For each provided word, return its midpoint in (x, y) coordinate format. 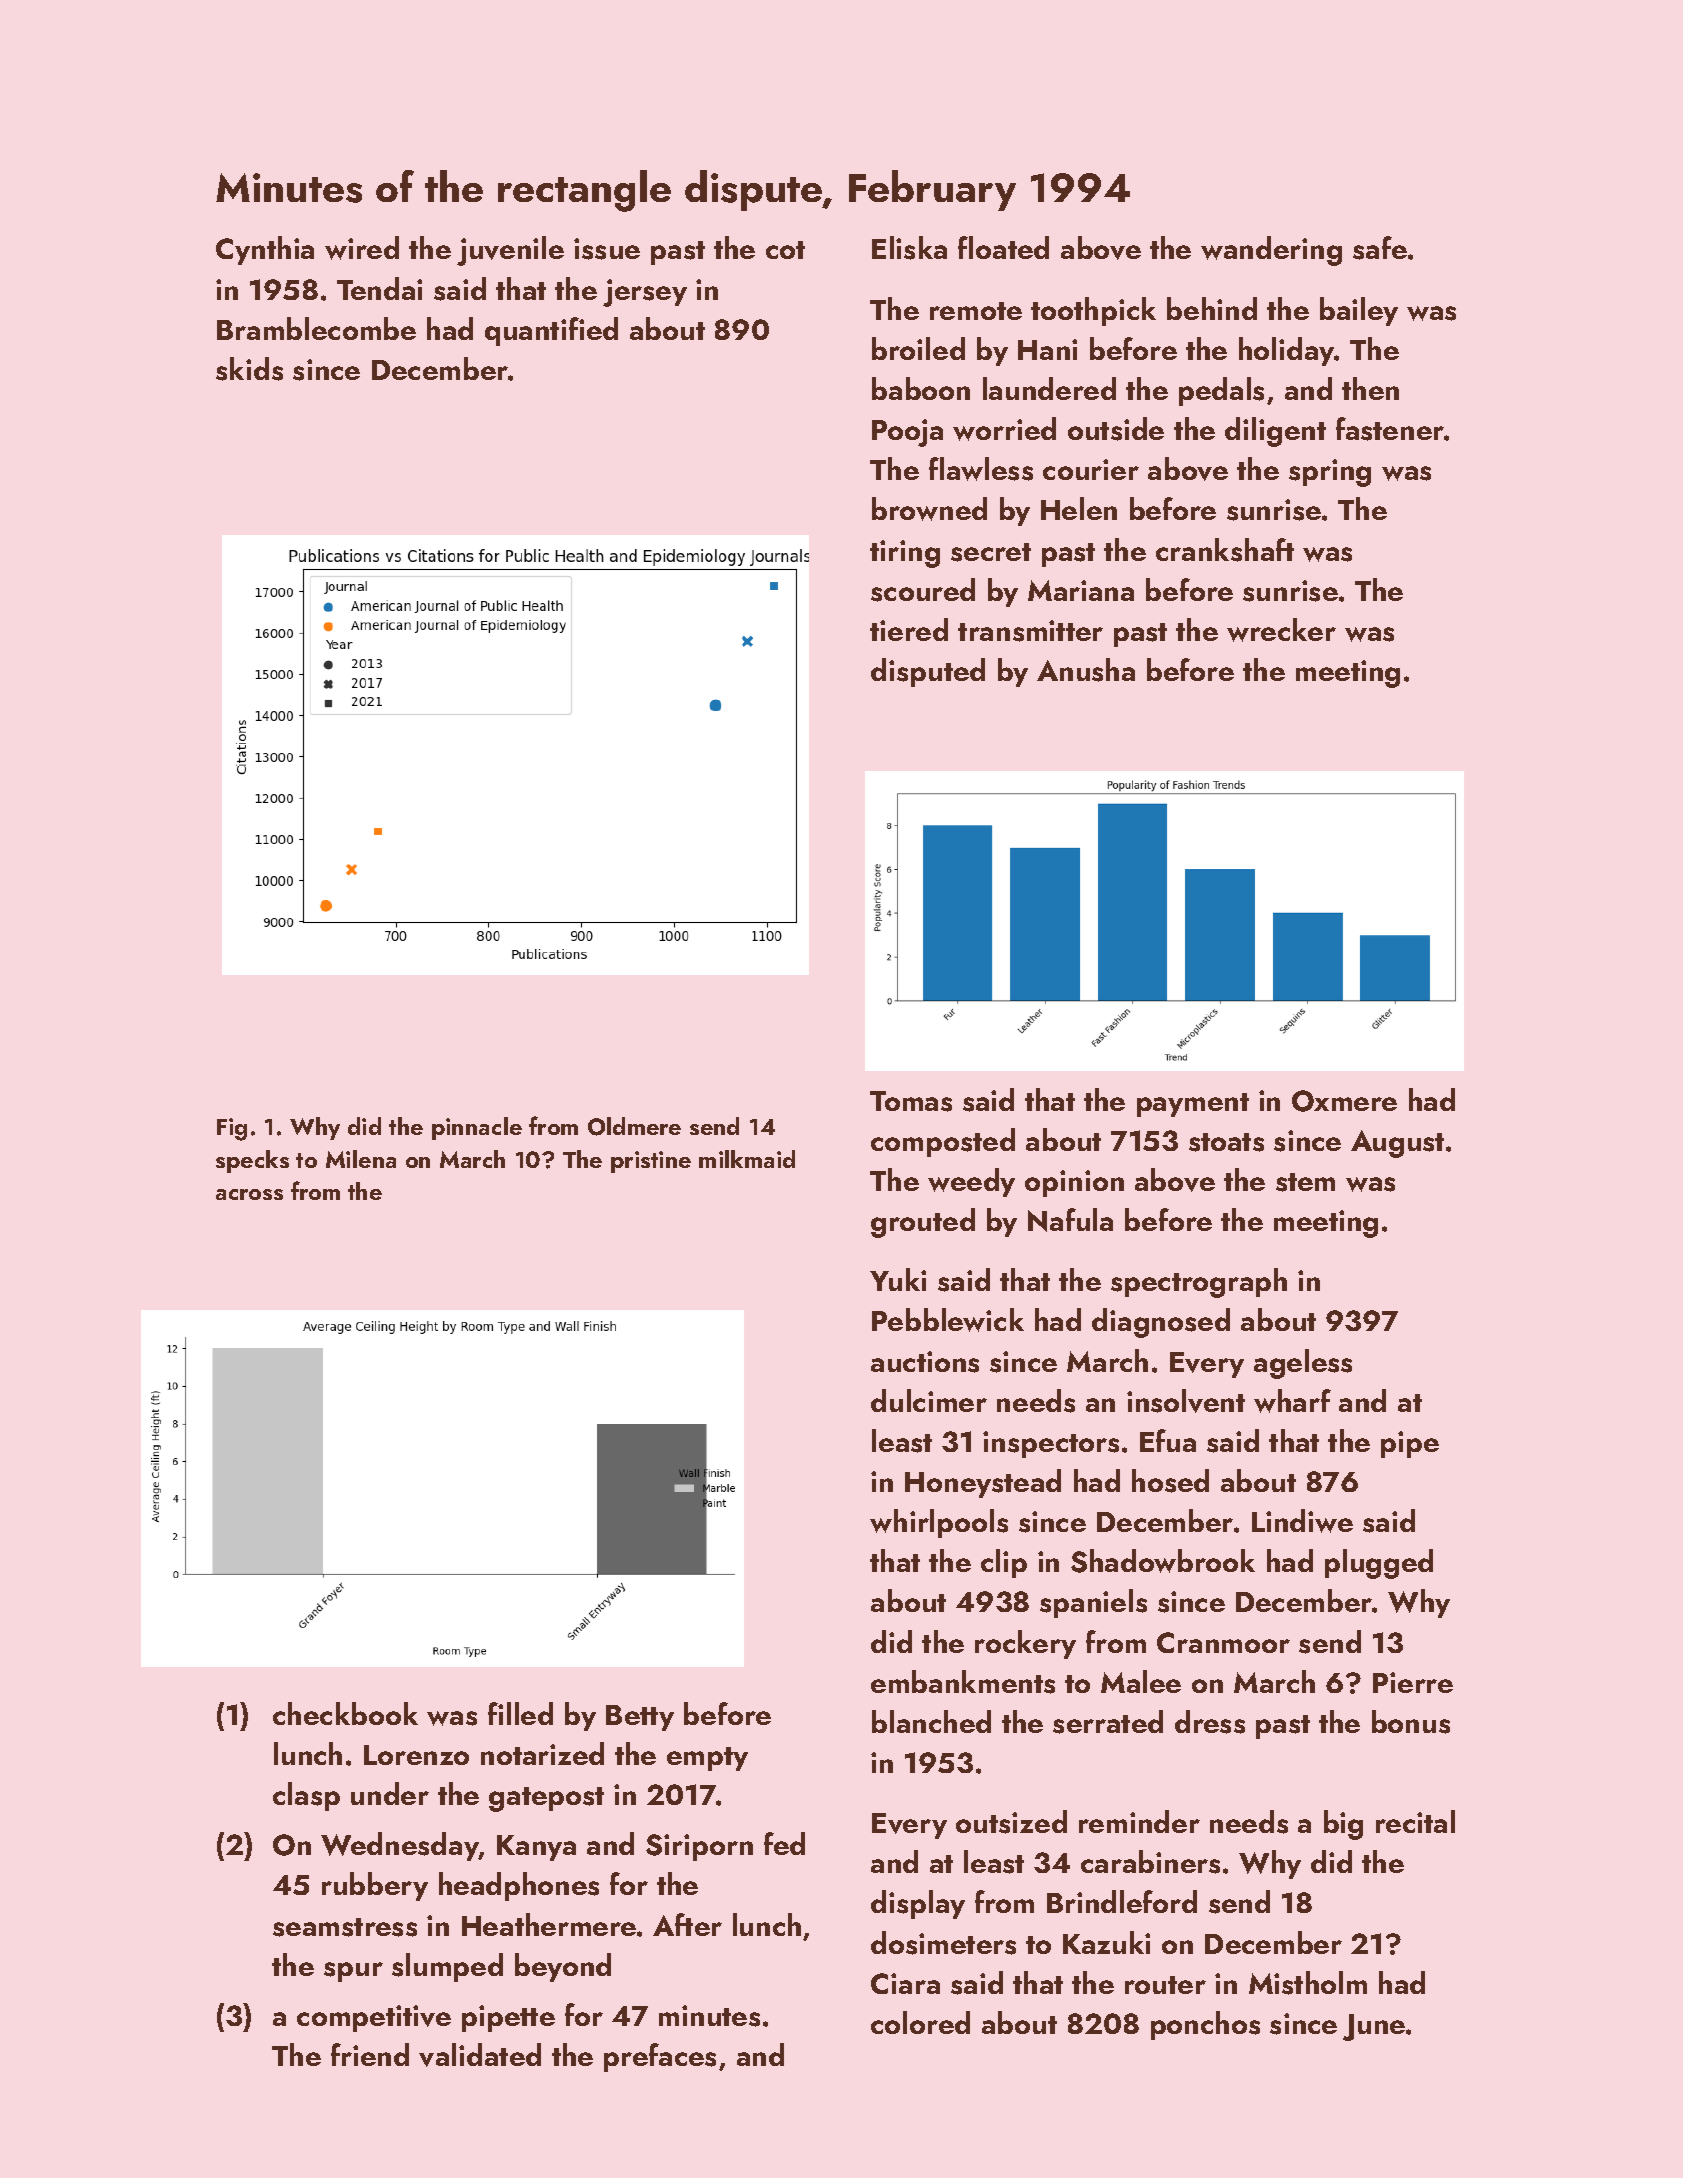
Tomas (911, 1101)
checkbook (345, 1713)
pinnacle (477, 1128)
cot (785, 250)
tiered (909, 629)
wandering (1271, 251)
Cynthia (265, 250)
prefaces (660, 2057)
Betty (640, 1718)
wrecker (1281, 630)
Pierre (1413, 1682)
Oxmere (1344, 1101)
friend (370, 2054)
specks (252, 1161)
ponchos (1205, 2025)
